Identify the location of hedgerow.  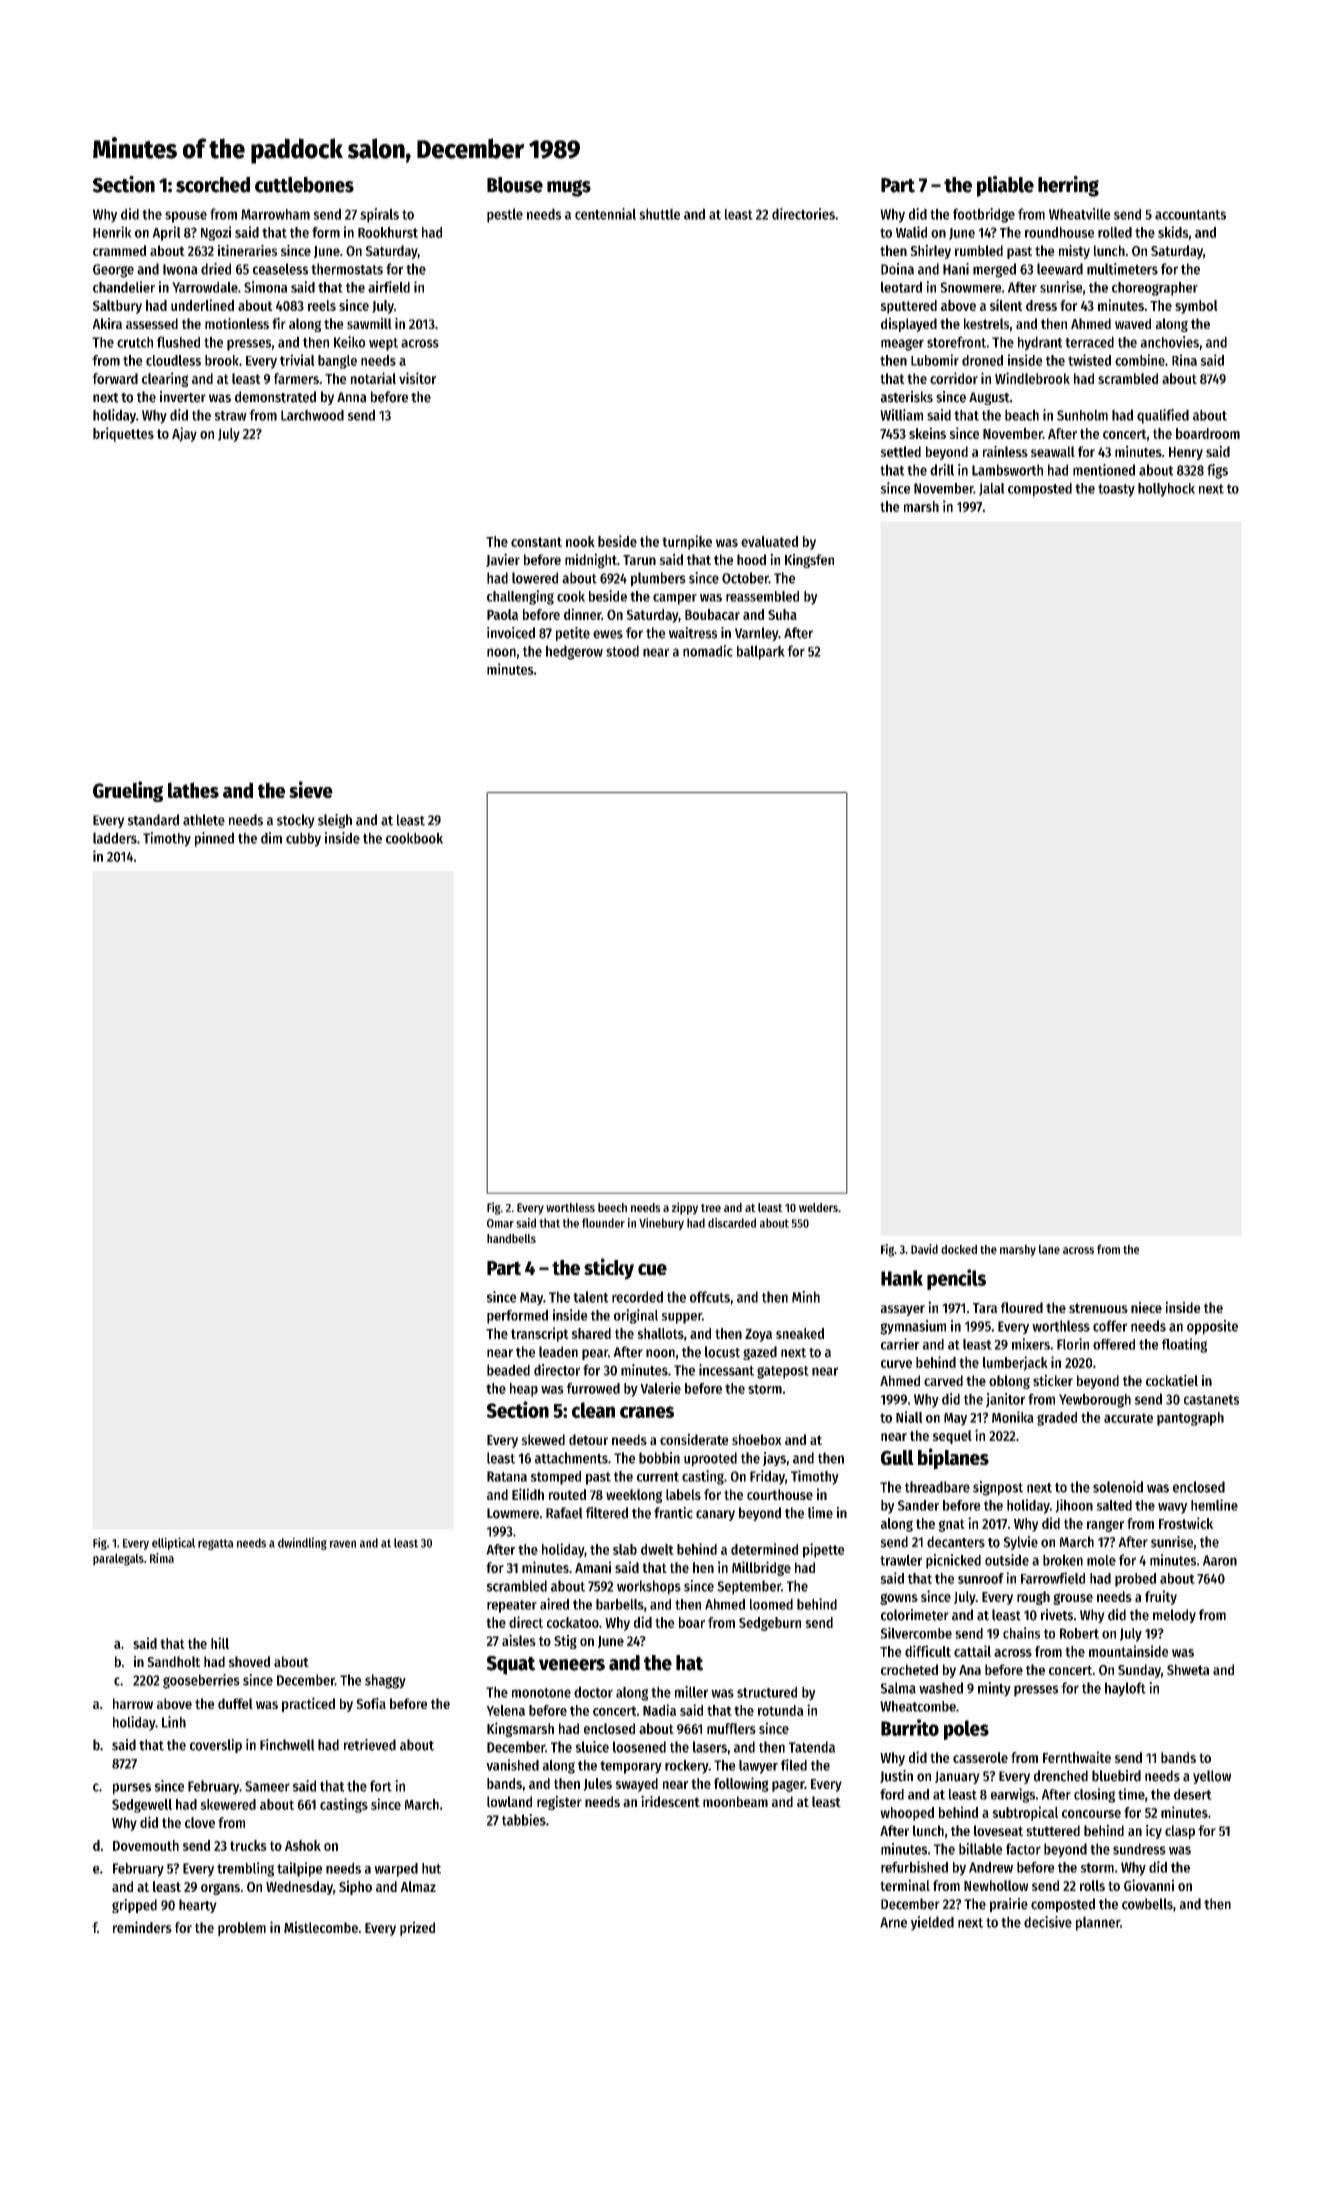
(574, 652).
